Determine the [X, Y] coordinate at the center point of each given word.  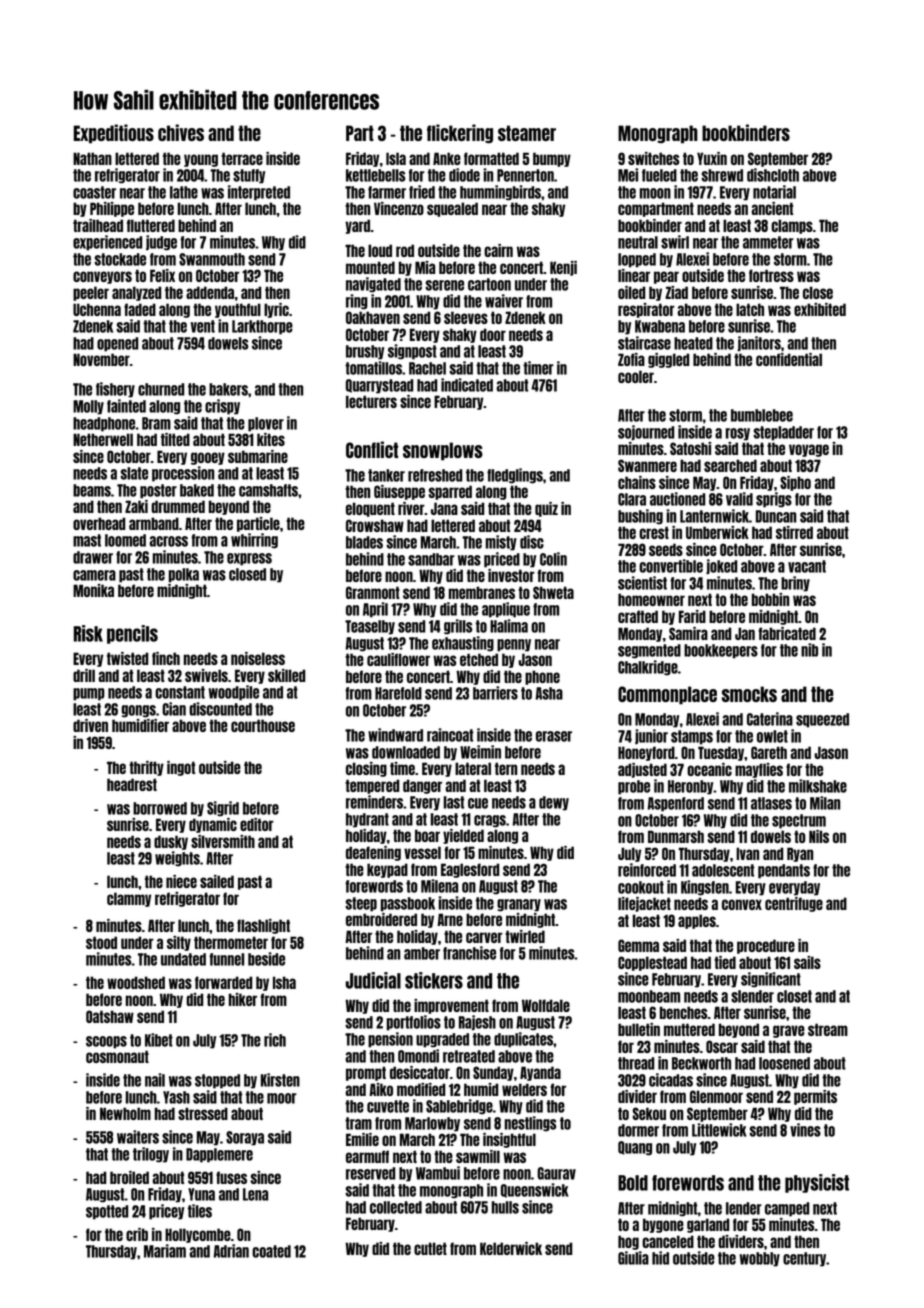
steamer [527, 133]
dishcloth [773, 175]
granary [519, 905]
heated [693, 343]
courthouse [263, 725]
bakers [228, 389]
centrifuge [794, 904]
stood [101, 942]
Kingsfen [705, 888]
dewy [554, 803]
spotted [107, 1212]
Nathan [92, 158]
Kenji [563, 268]
